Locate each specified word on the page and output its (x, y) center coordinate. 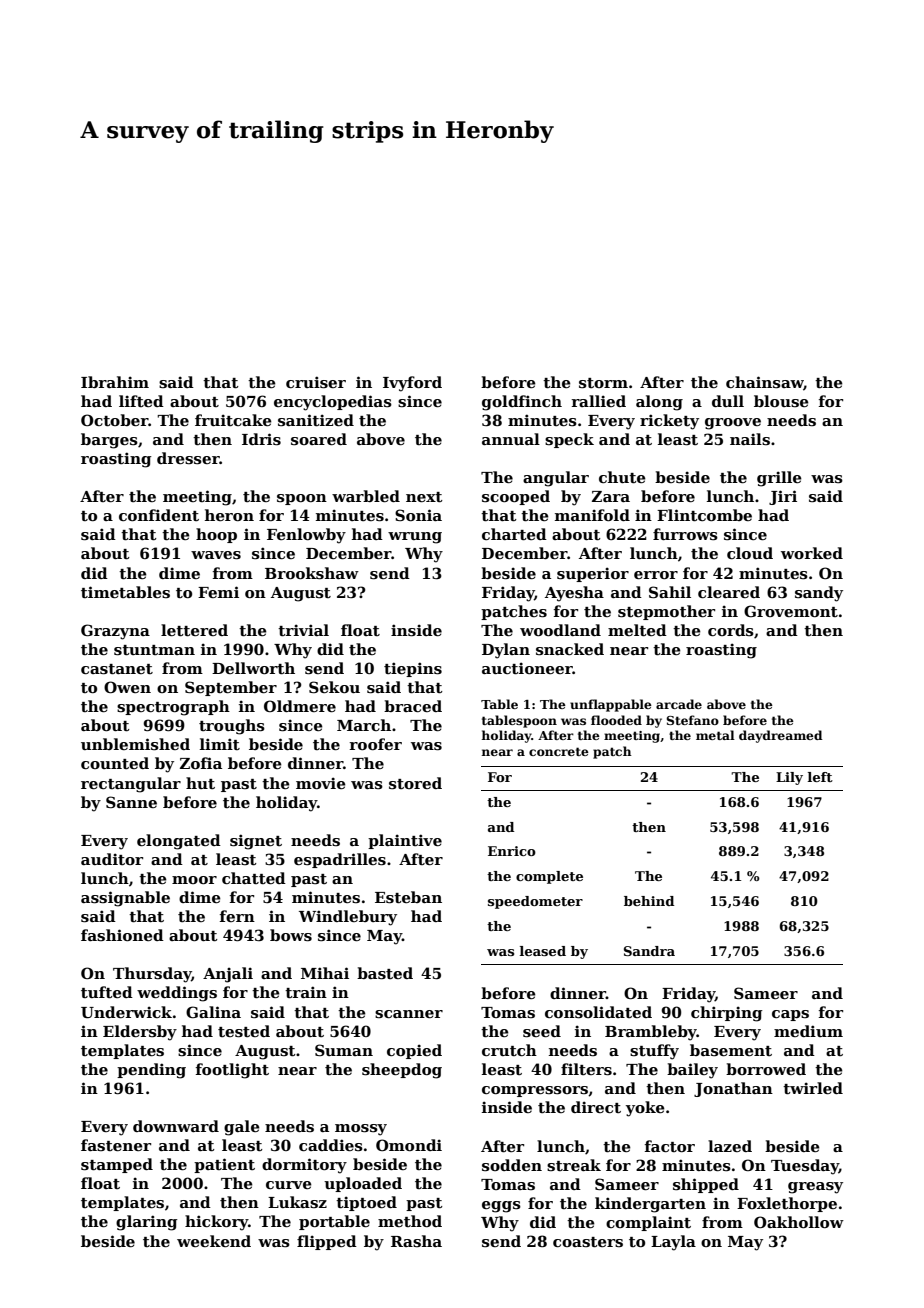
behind (649, 901)
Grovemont (791, 611)
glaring (147, 1223)
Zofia (201, 763)
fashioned (122, 935)
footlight (232, 1071)
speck (569, 440)
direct (596, 1107)
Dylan (506, 651)
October (115, 420)
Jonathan (733, 1089)
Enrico (512, 851)
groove (733, 424)
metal (715, 735)
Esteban (408, 897)
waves (216, 555)
